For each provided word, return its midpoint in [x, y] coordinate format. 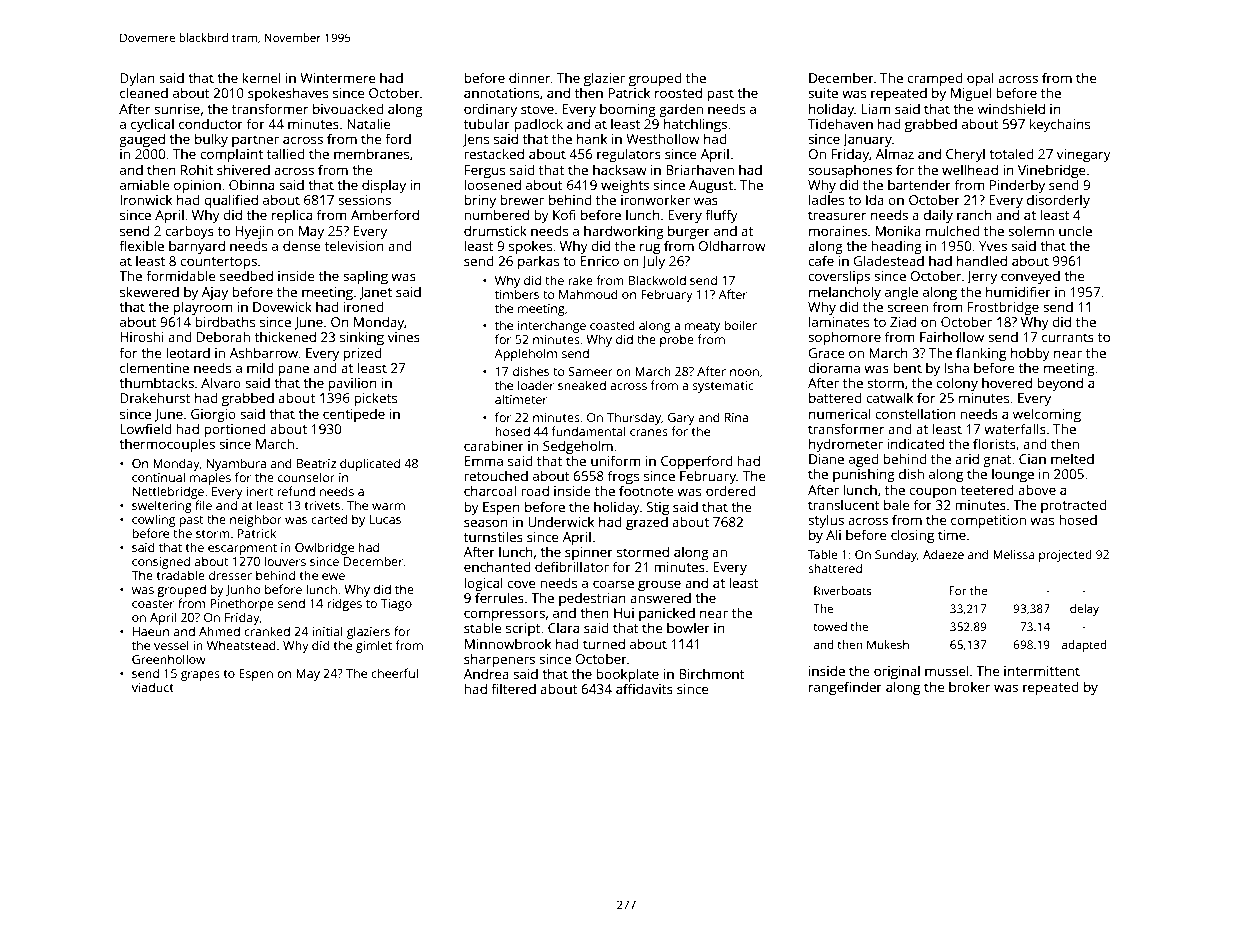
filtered [513, 688]
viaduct [153, 687]
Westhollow [663, 138]
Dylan [137, 79]
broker [969, 686]
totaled [1011, 153]
